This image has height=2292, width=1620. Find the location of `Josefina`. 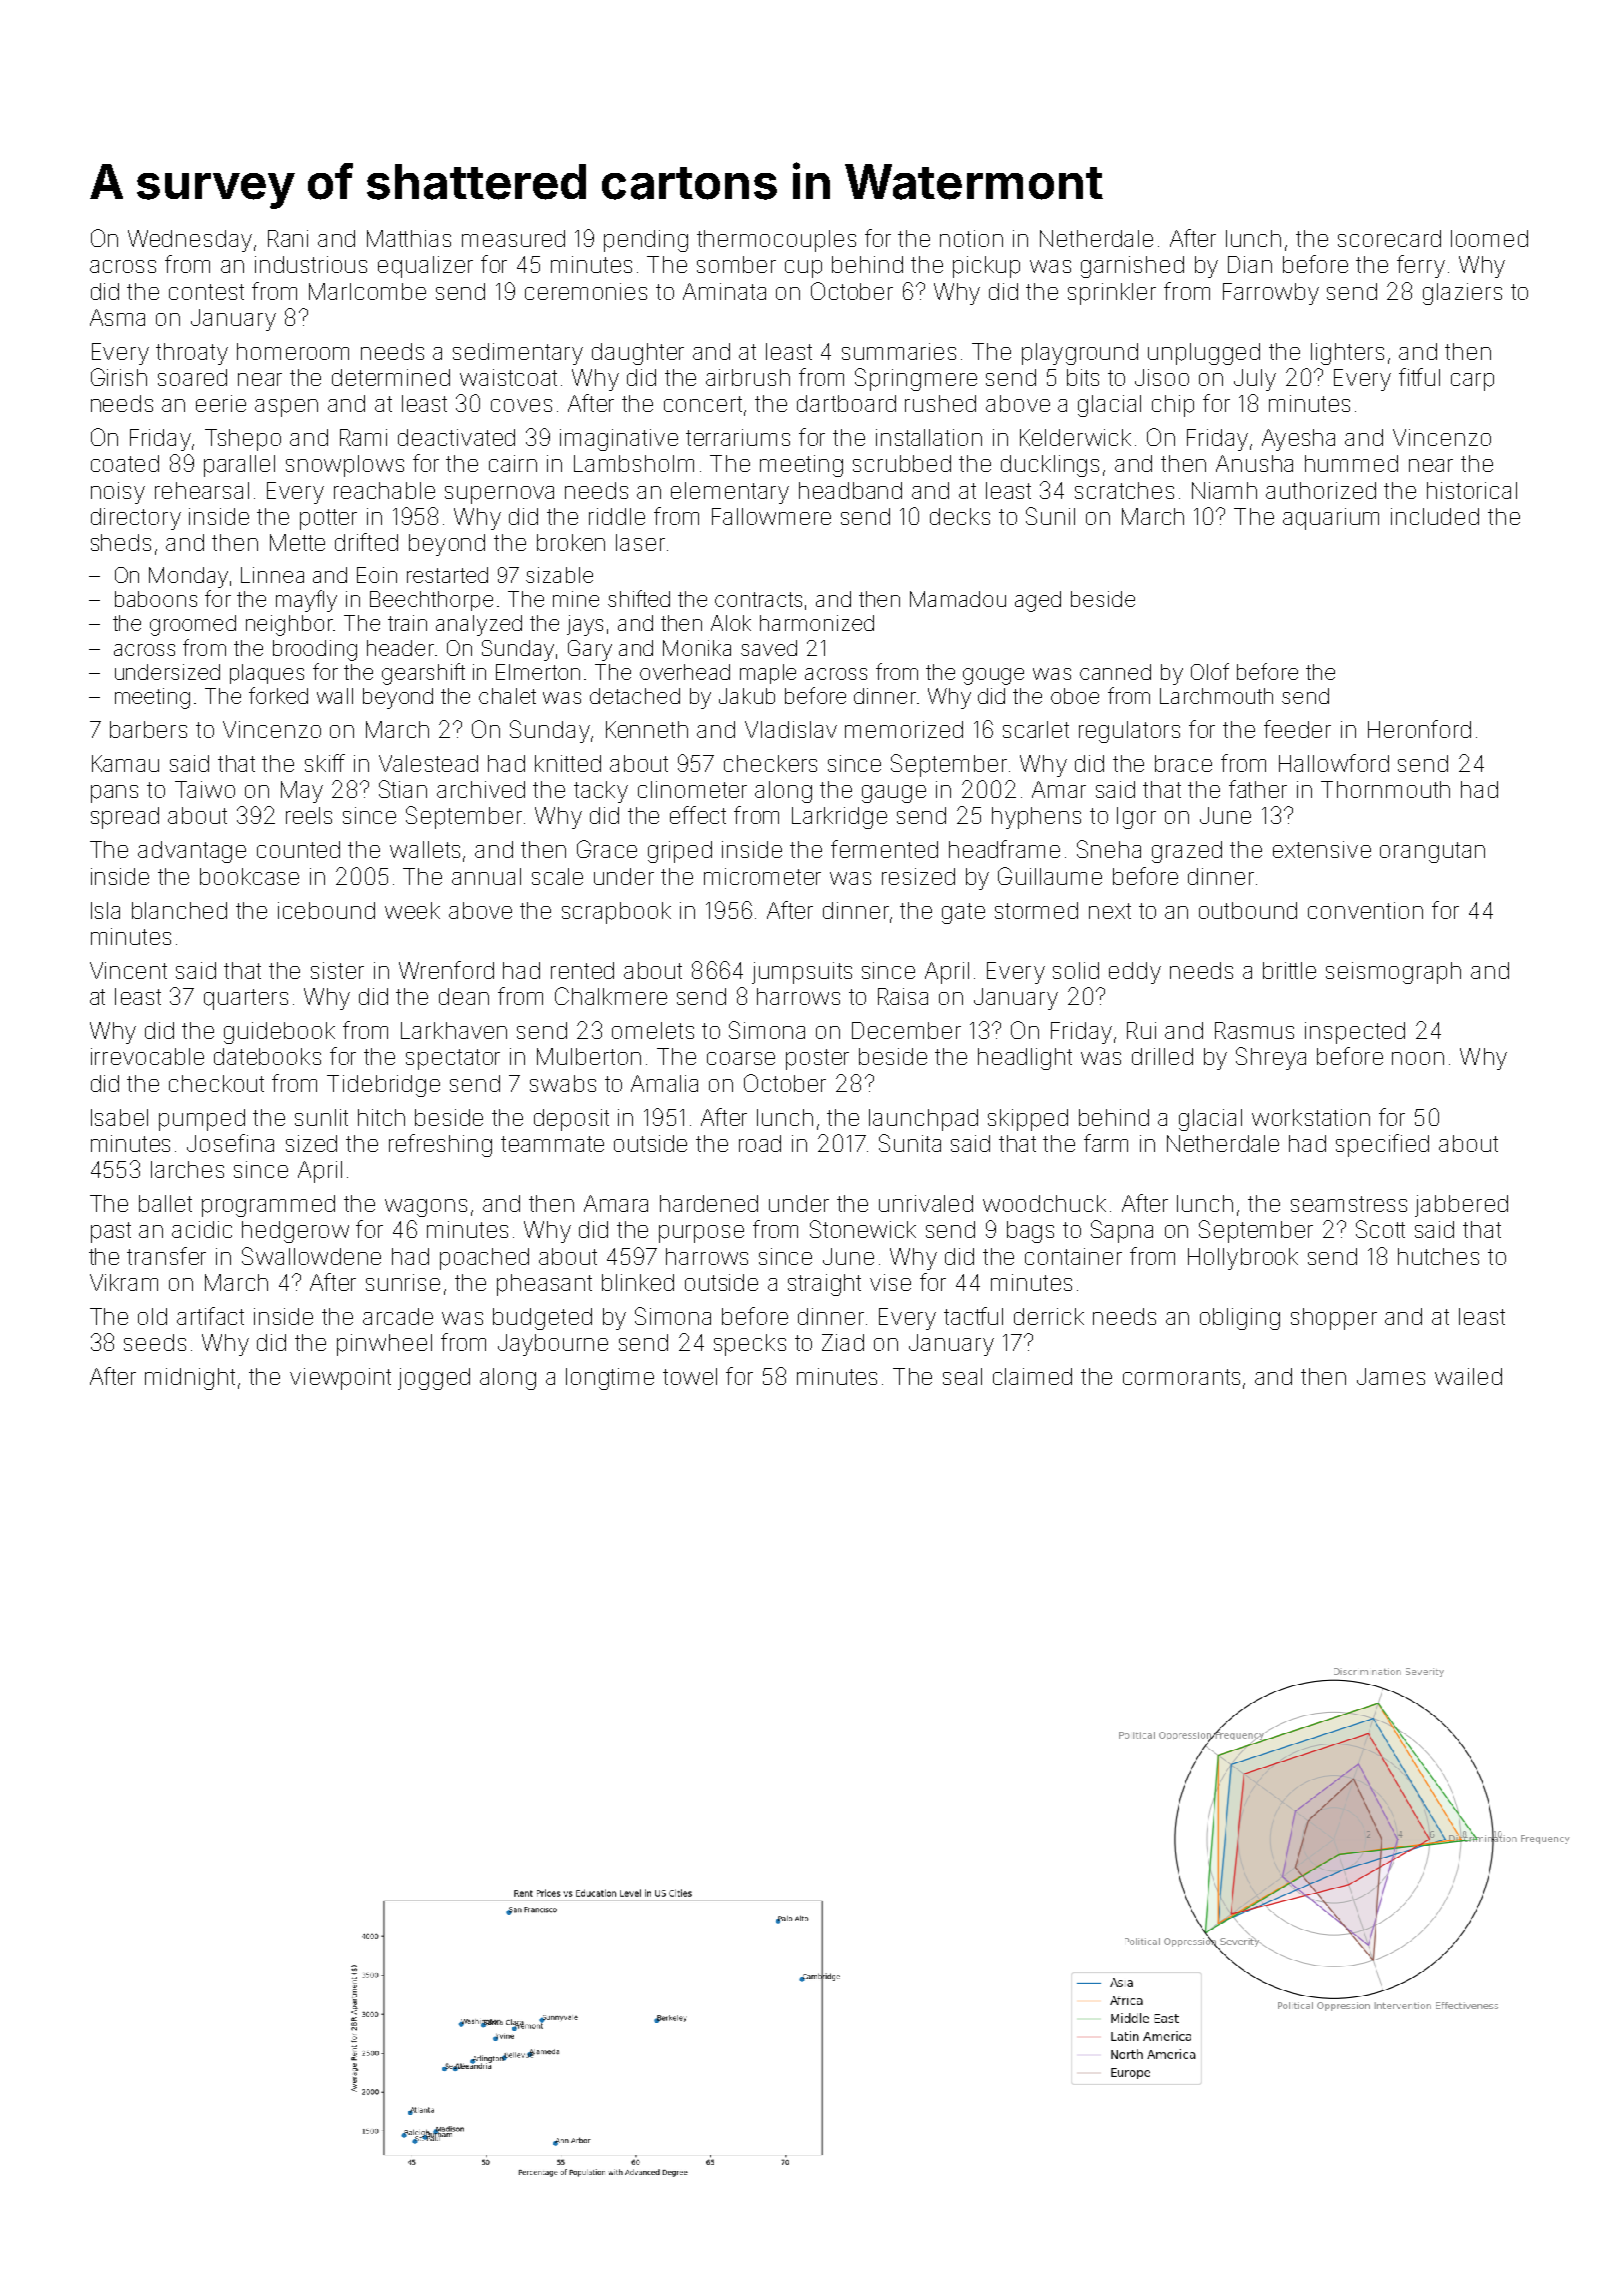

Josefina is located at coordinates (230, 1143).
